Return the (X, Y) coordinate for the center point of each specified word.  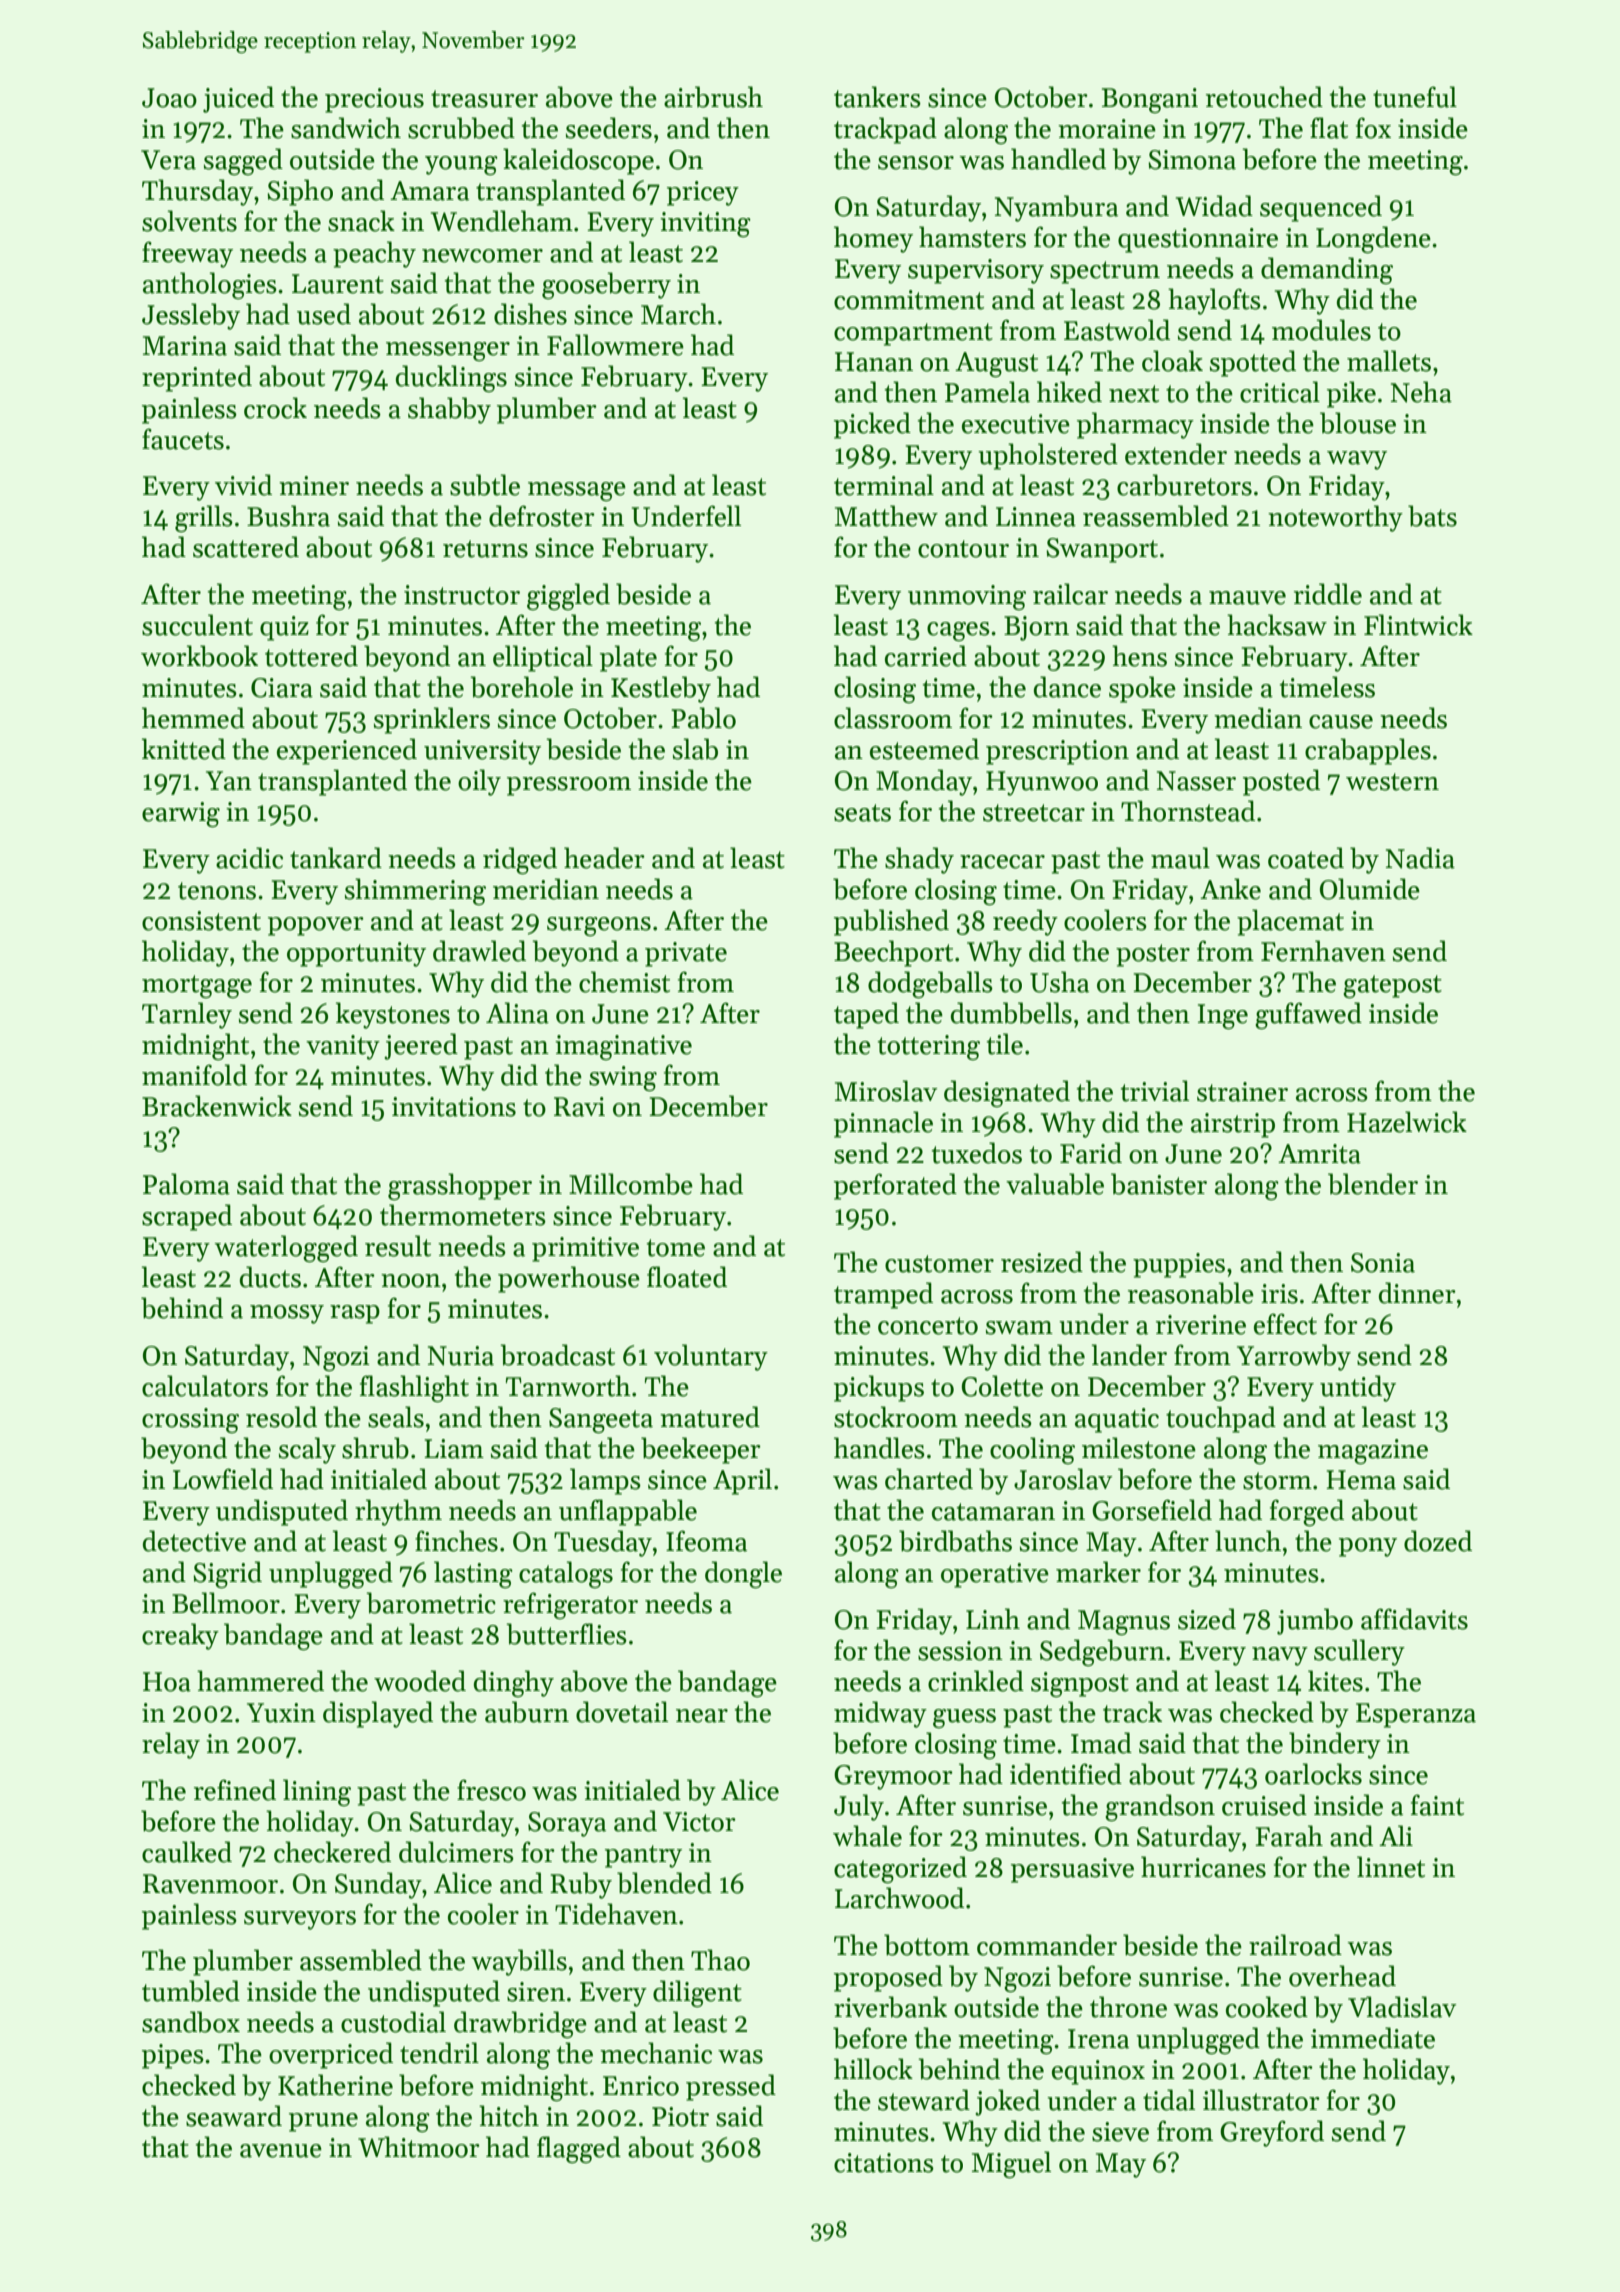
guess (964, 1718)
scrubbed (461, 128)
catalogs (566, 1574)
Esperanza (1416, 1715)
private (686, 954)
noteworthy (1335, 518)
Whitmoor (419, 2147)
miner (314, 486)
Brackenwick (217, 1106)
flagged (579, 2149)
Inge (1223, 1016)
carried (926, 656)
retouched (1264, 97)
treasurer (484, 99)
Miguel (1011, 2164)
